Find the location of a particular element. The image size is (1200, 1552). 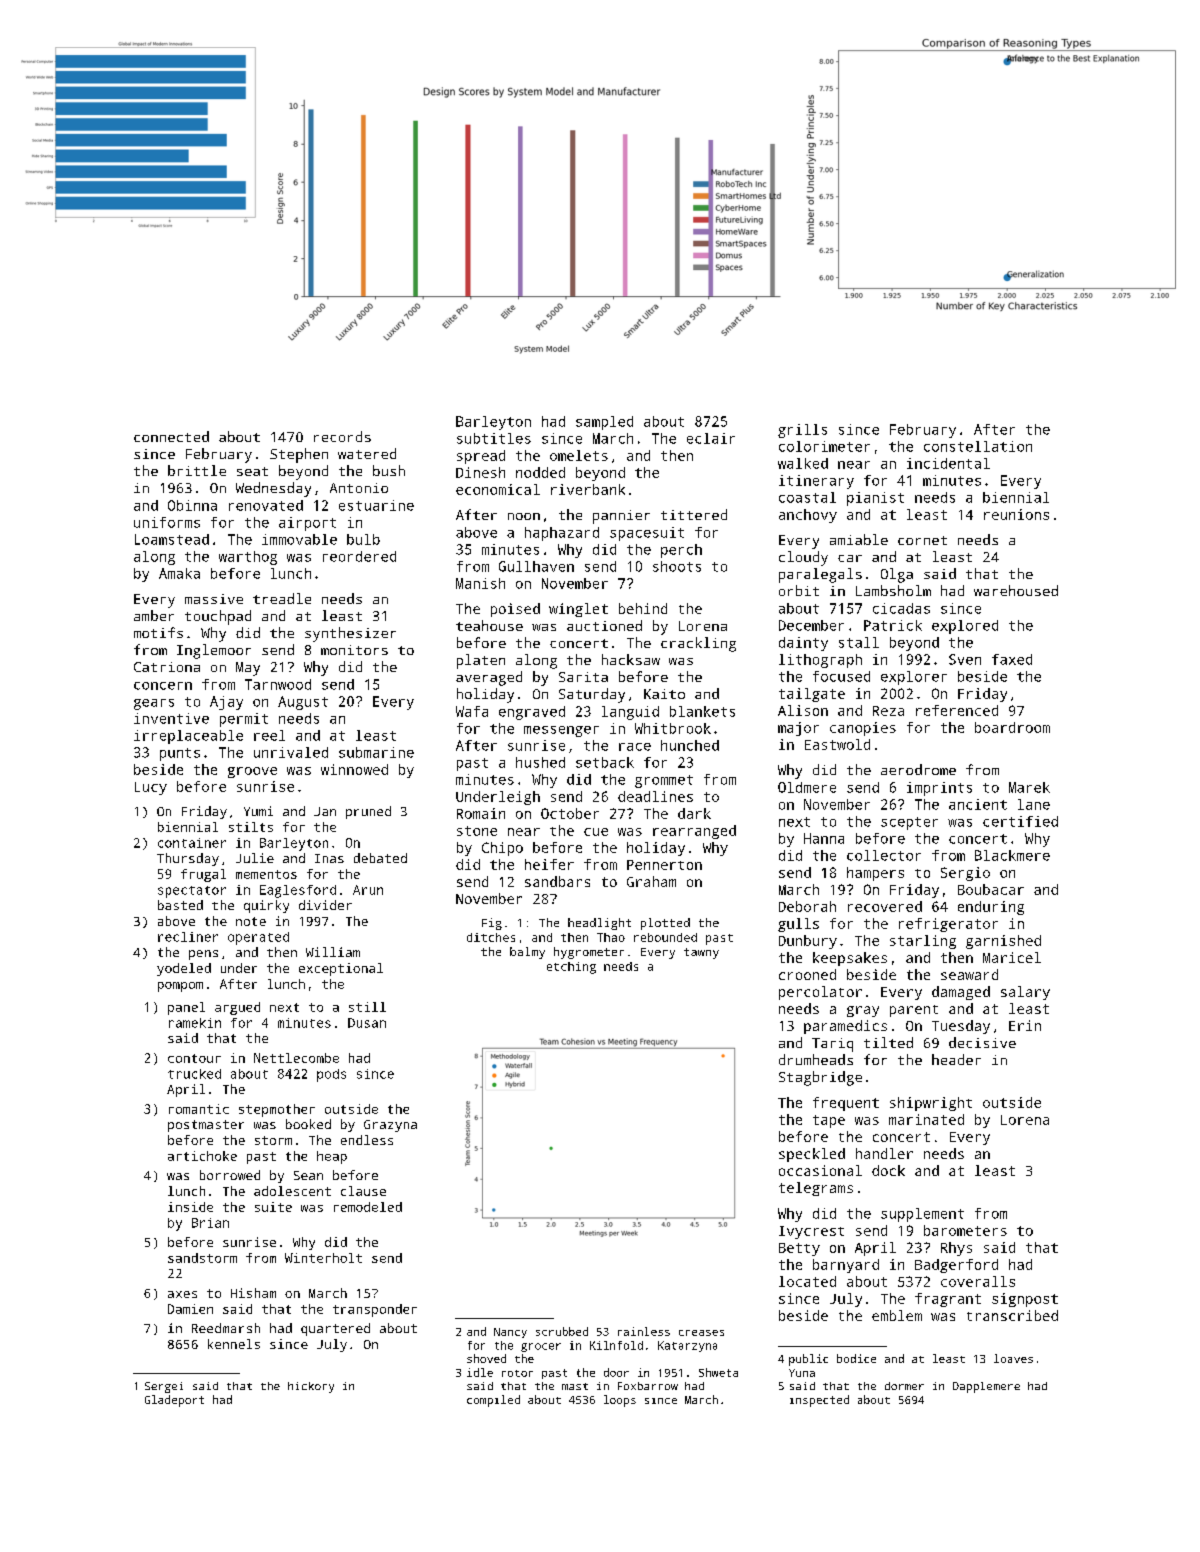

header is located at coordinates (956, 1059).
